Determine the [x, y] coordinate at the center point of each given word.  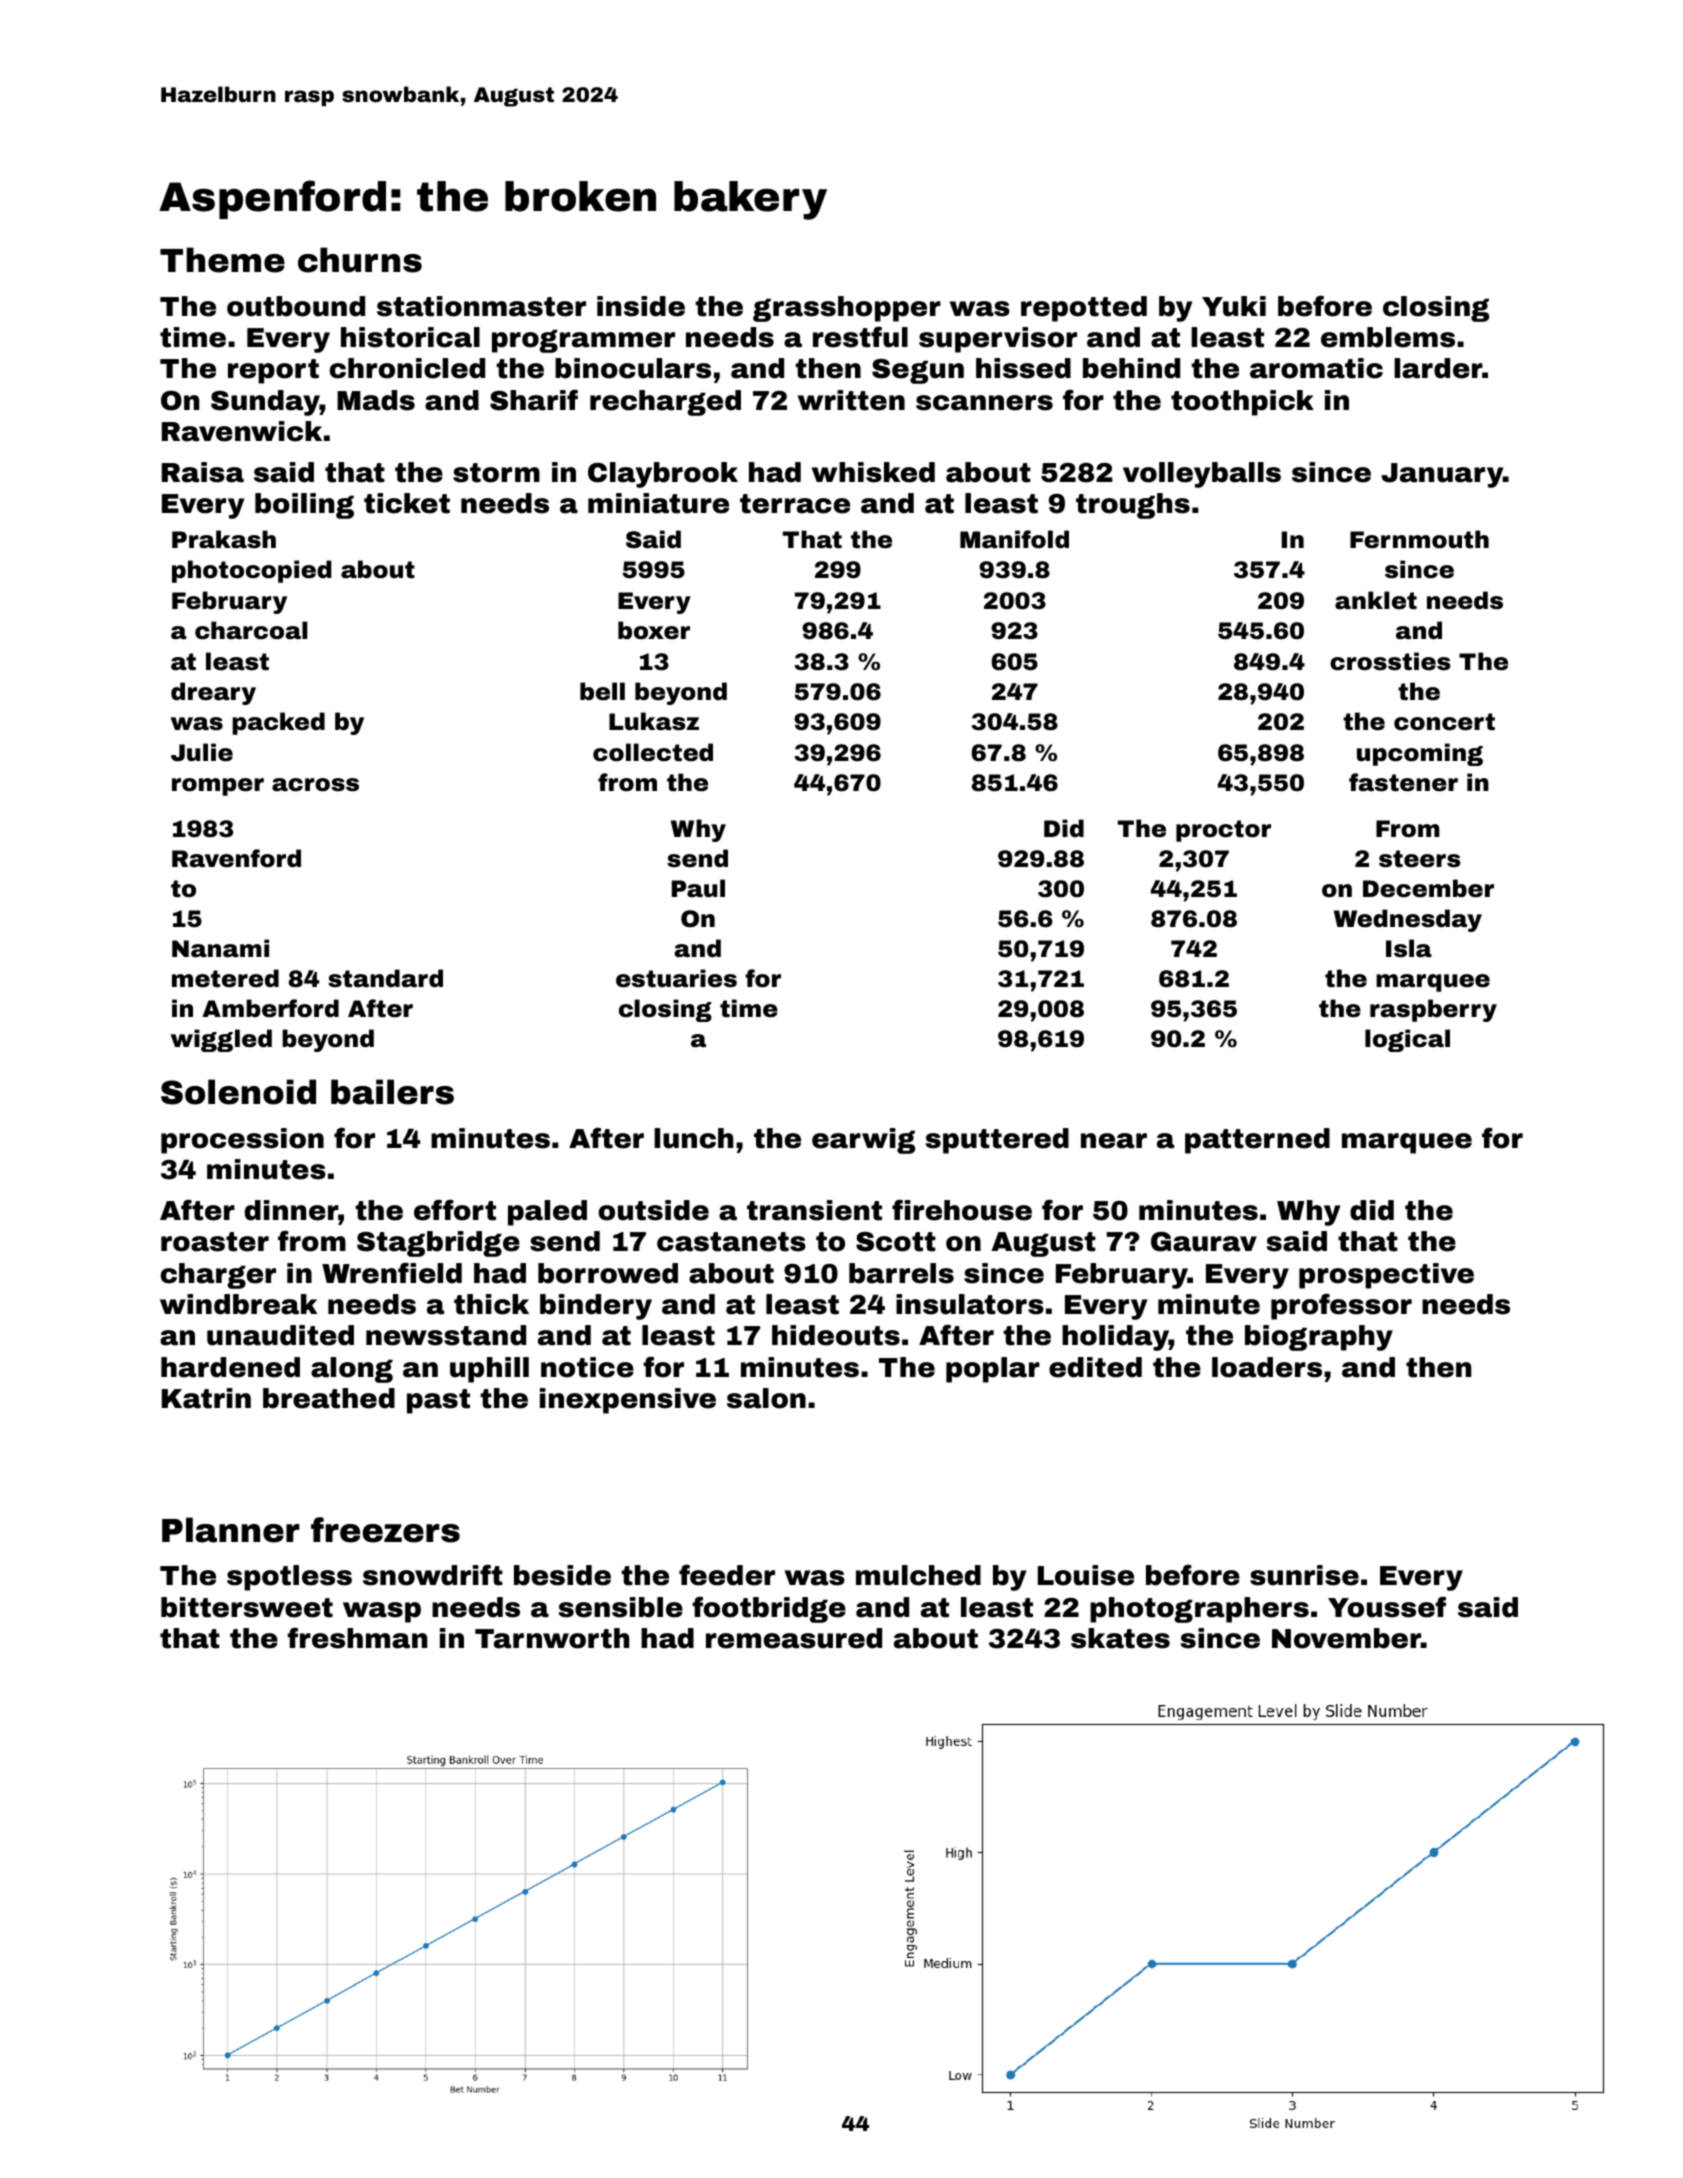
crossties [1390, 661]
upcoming [1420, 754]
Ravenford [236, 858]
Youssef [1387, 1607]
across [315, 785]
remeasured [794, 1638]
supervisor [998, 340]
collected [653, 752]
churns [360, 260]
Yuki [1234, 306]
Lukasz [654, 721]
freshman [357, 1638]
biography [1319, 1338]
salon [766, 1398]
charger [218, 1276]
